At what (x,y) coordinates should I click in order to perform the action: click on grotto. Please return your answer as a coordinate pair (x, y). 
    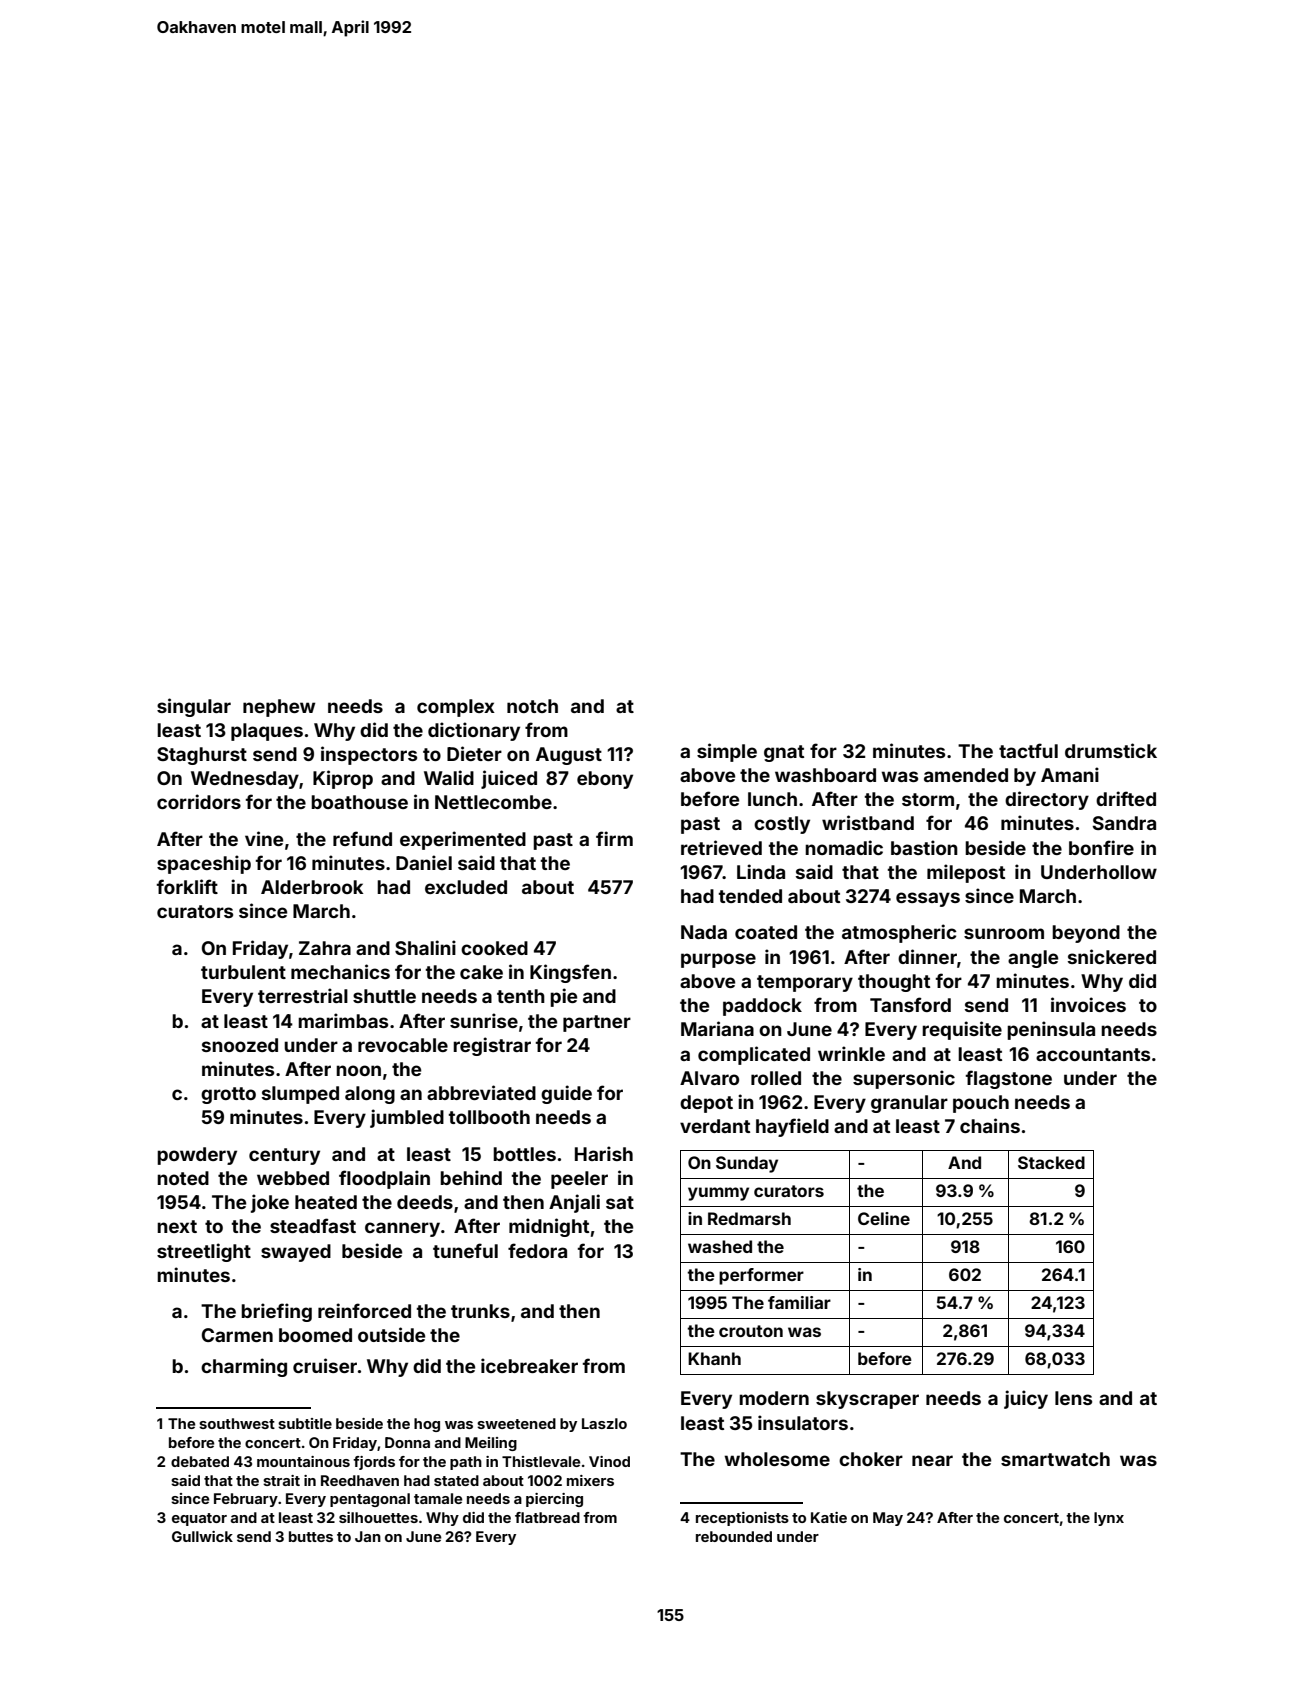
    Looking at the image, I should click on (228, 1095).
